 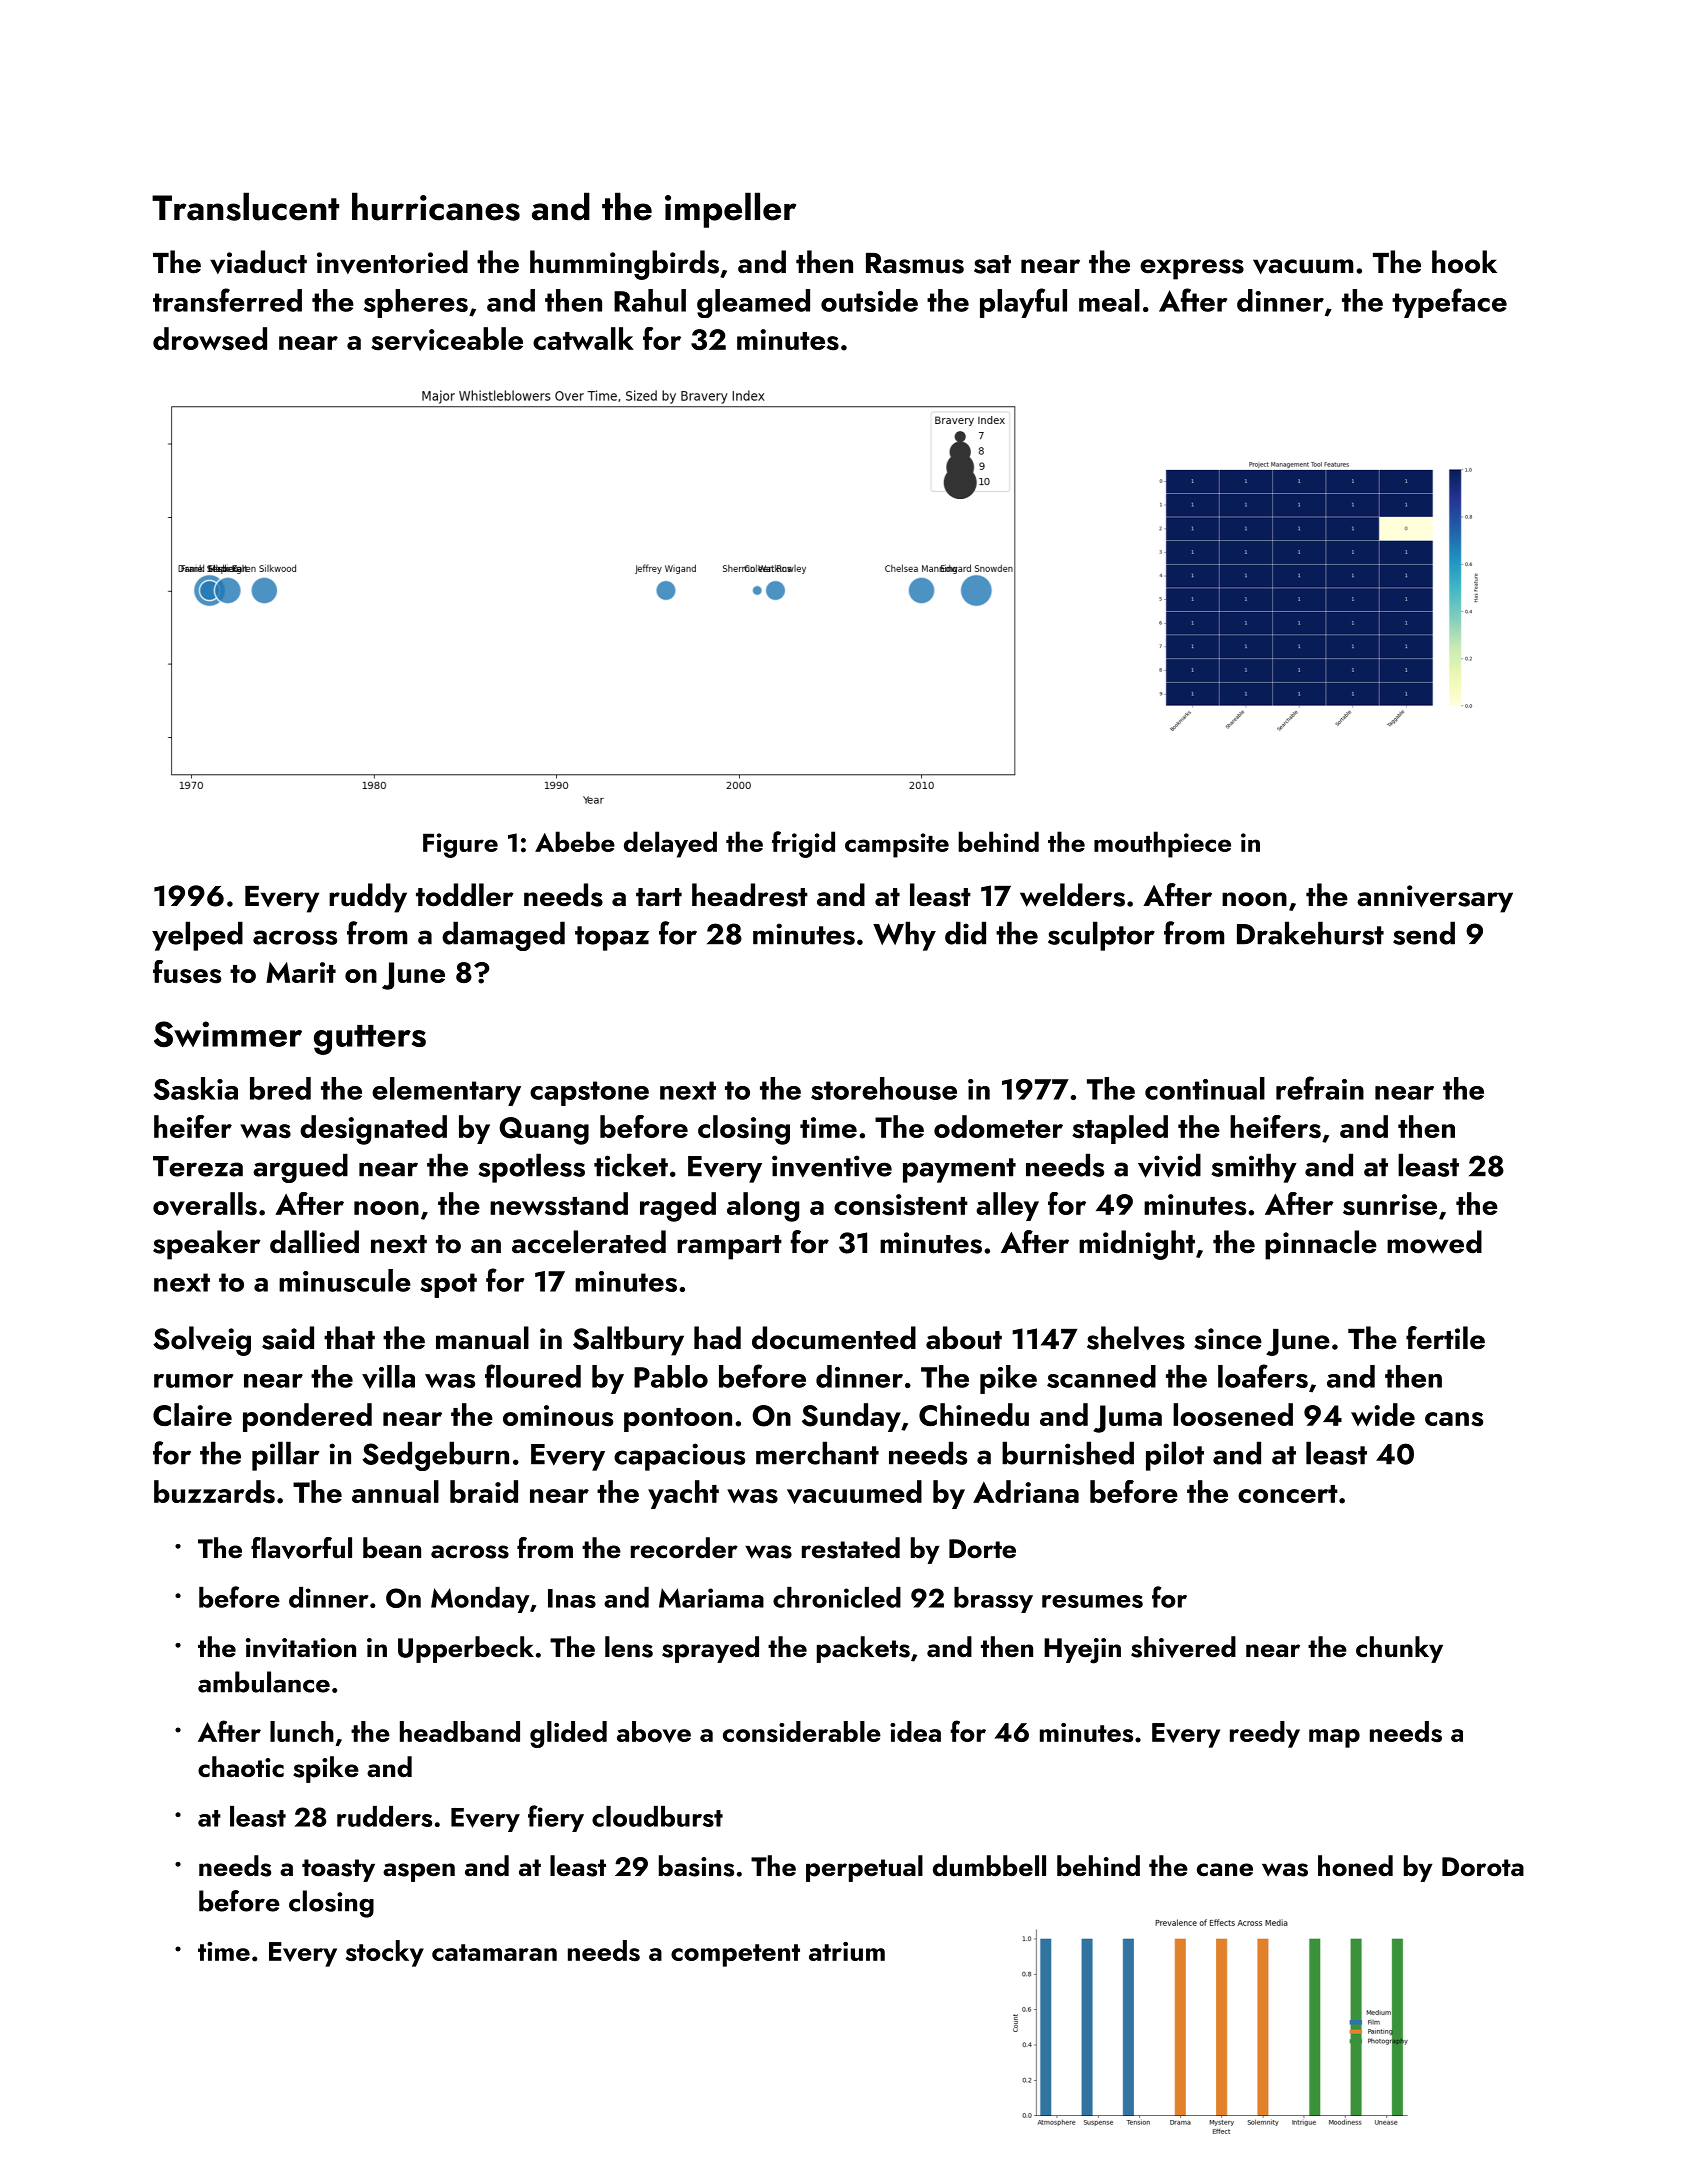 I want to click on catamaran, so click(x=494, y=1952).
